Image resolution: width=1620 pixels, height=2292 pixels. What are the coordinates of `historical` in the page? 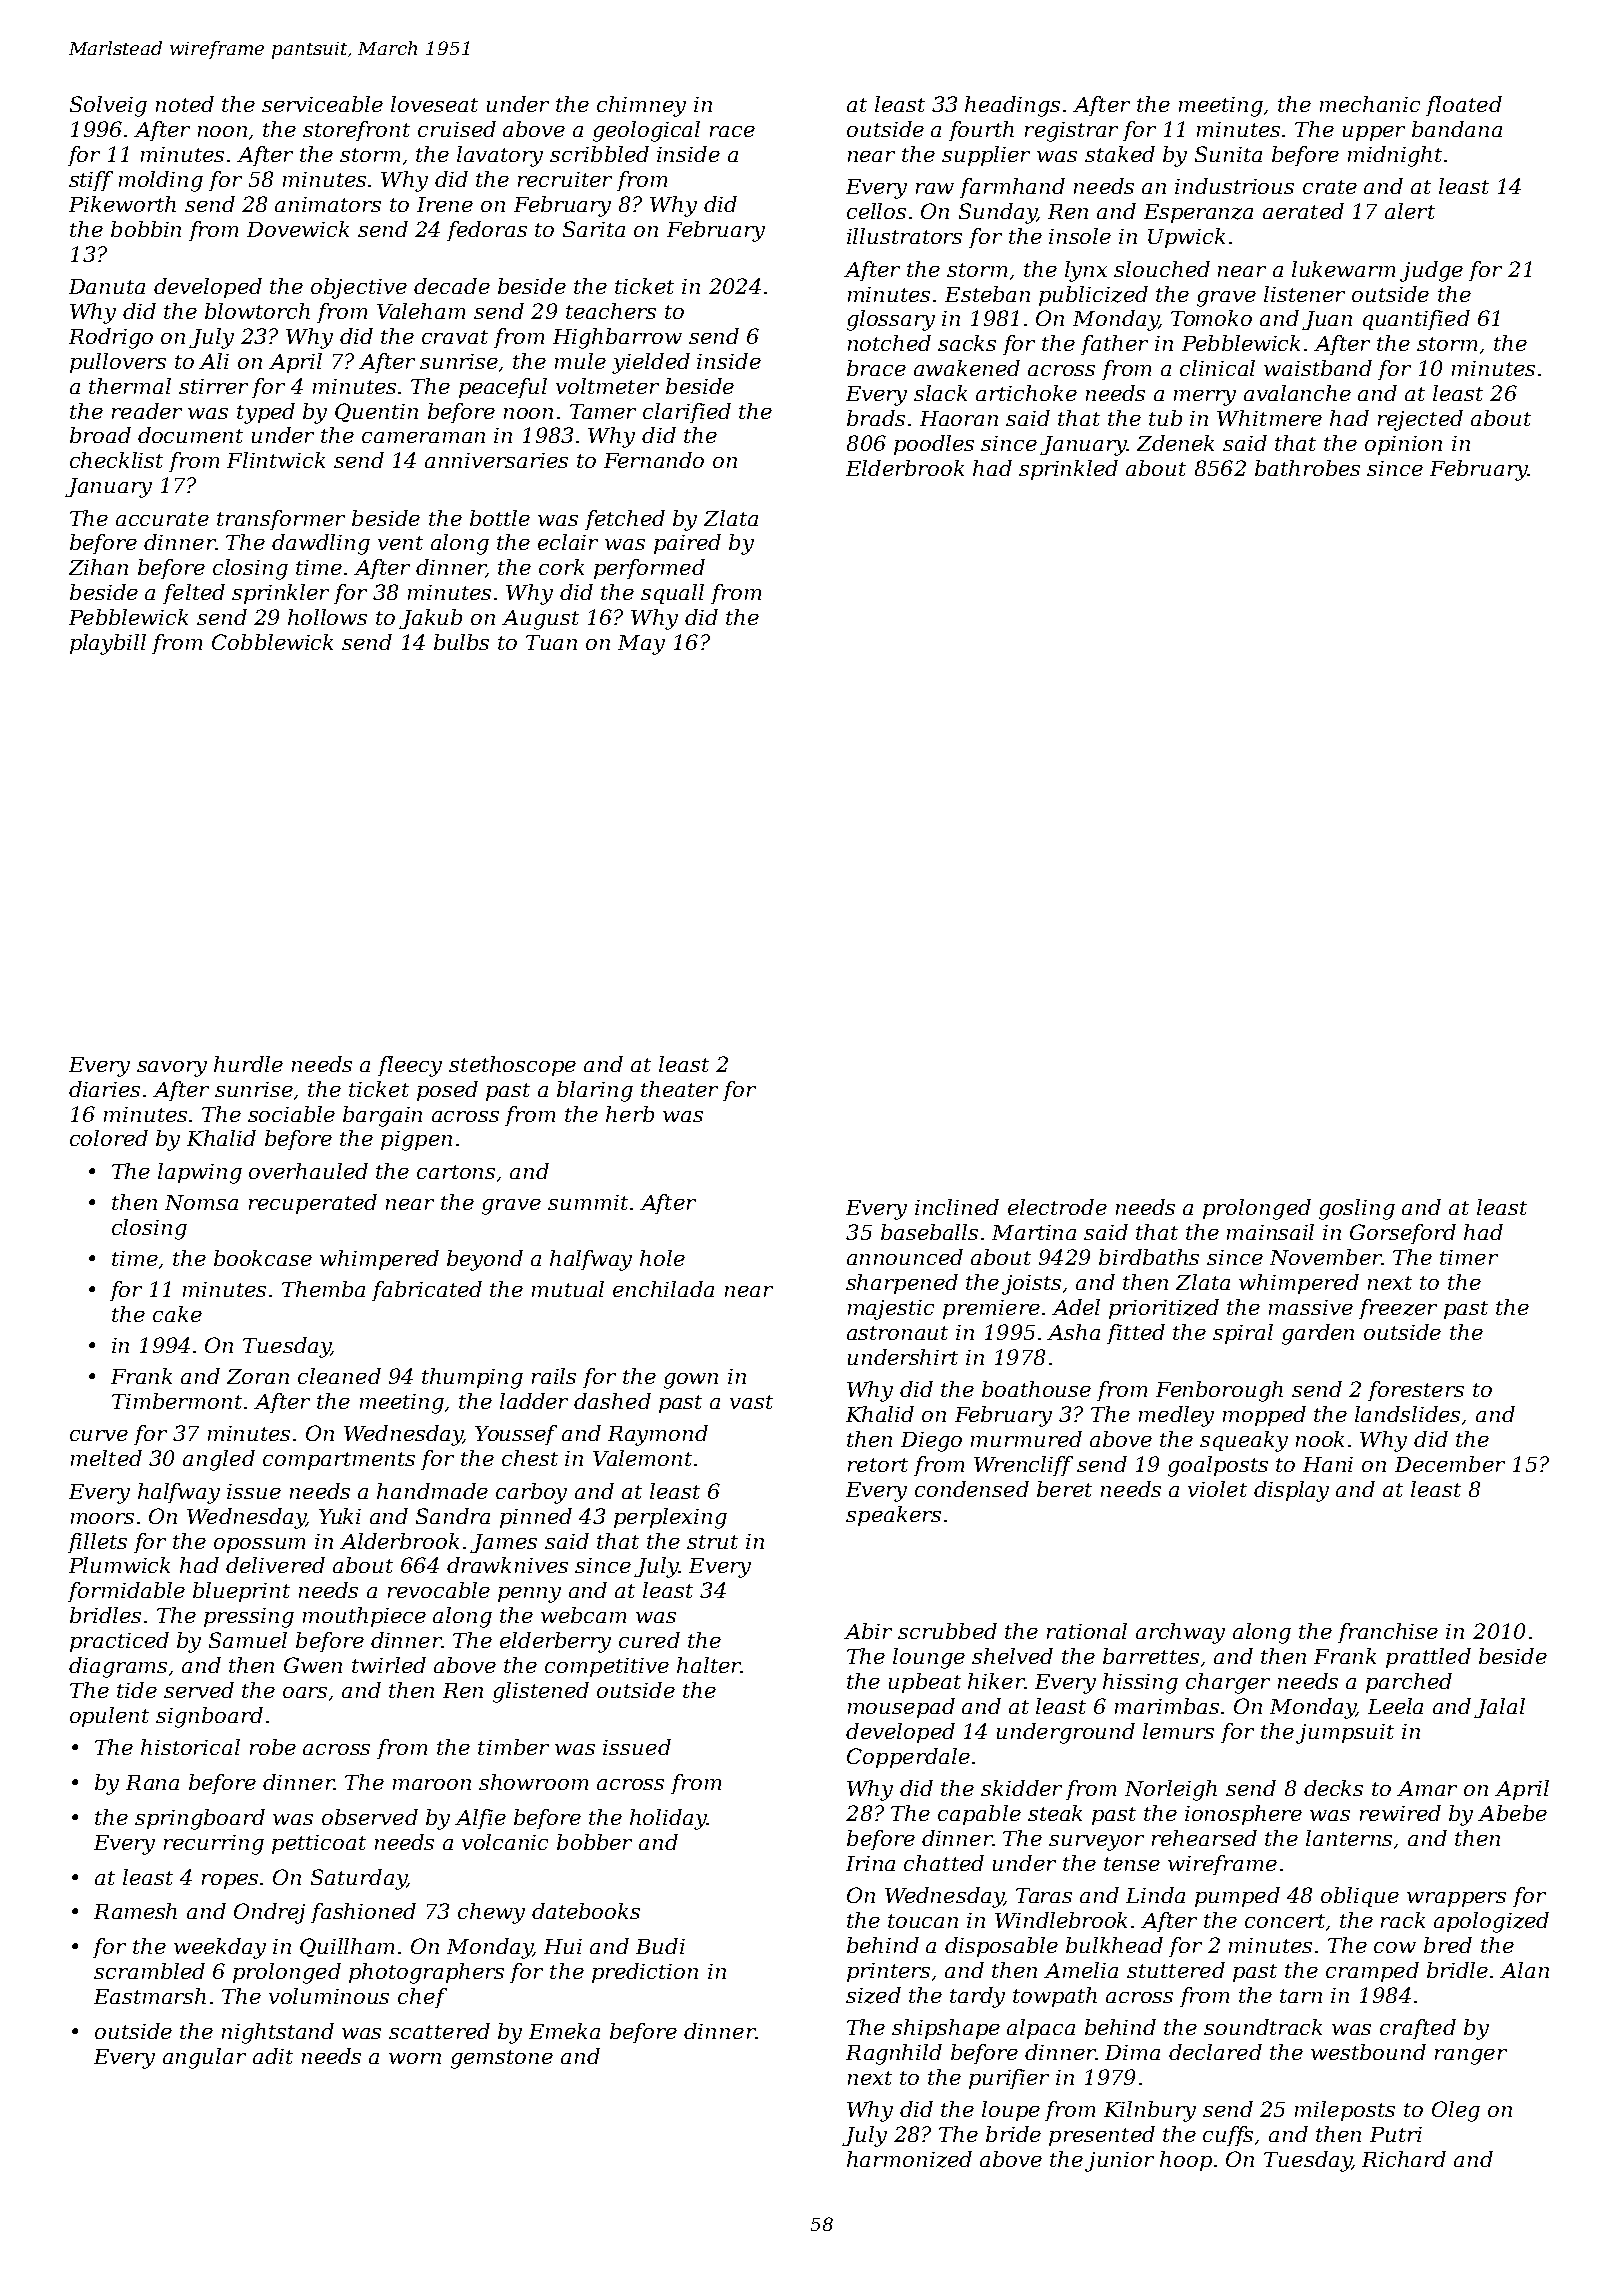 It's located at (190, 1747).
